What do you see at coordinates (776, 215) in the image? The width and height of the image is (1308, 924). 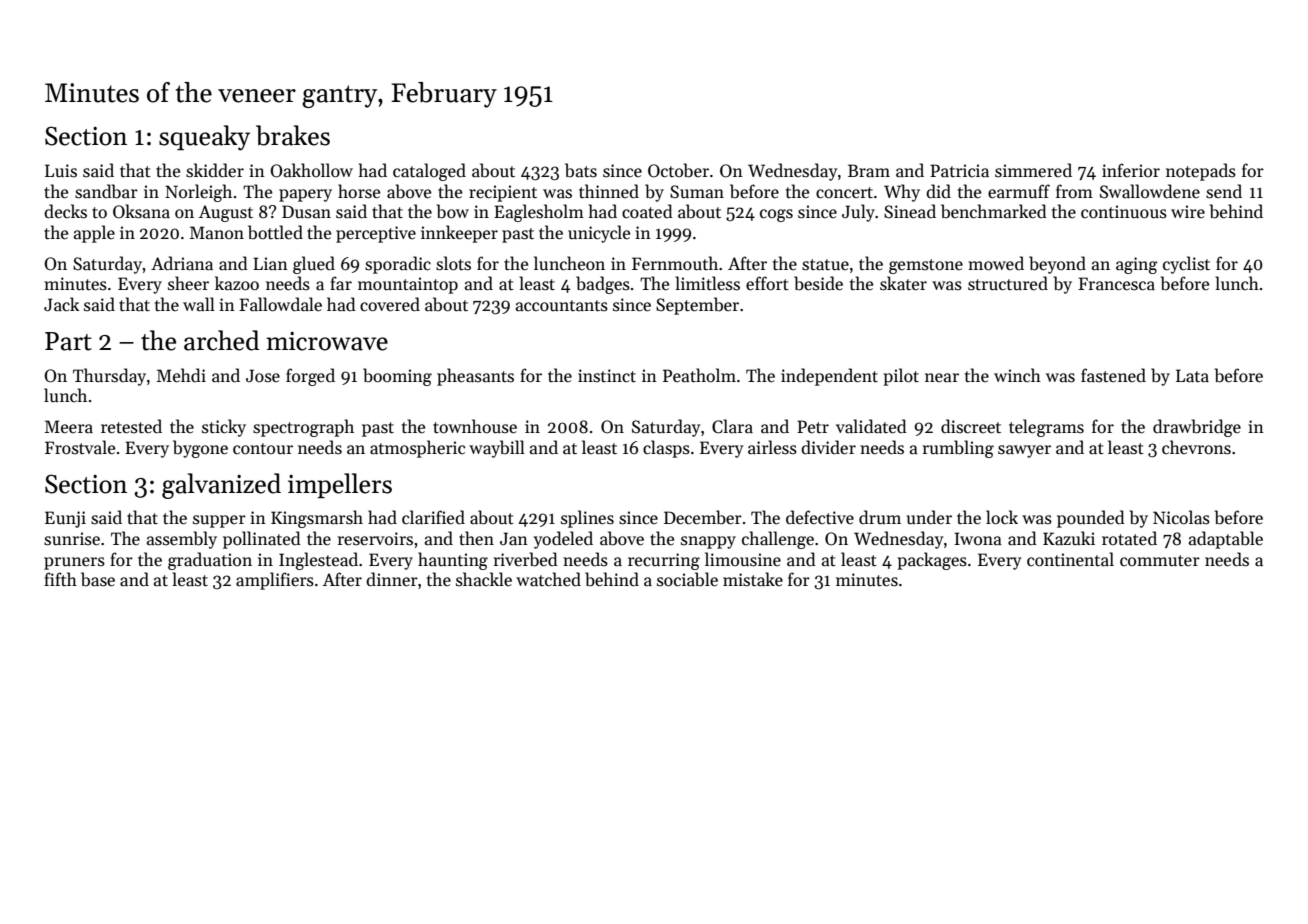 I see `cogs` at bounding box center [776, 215].
